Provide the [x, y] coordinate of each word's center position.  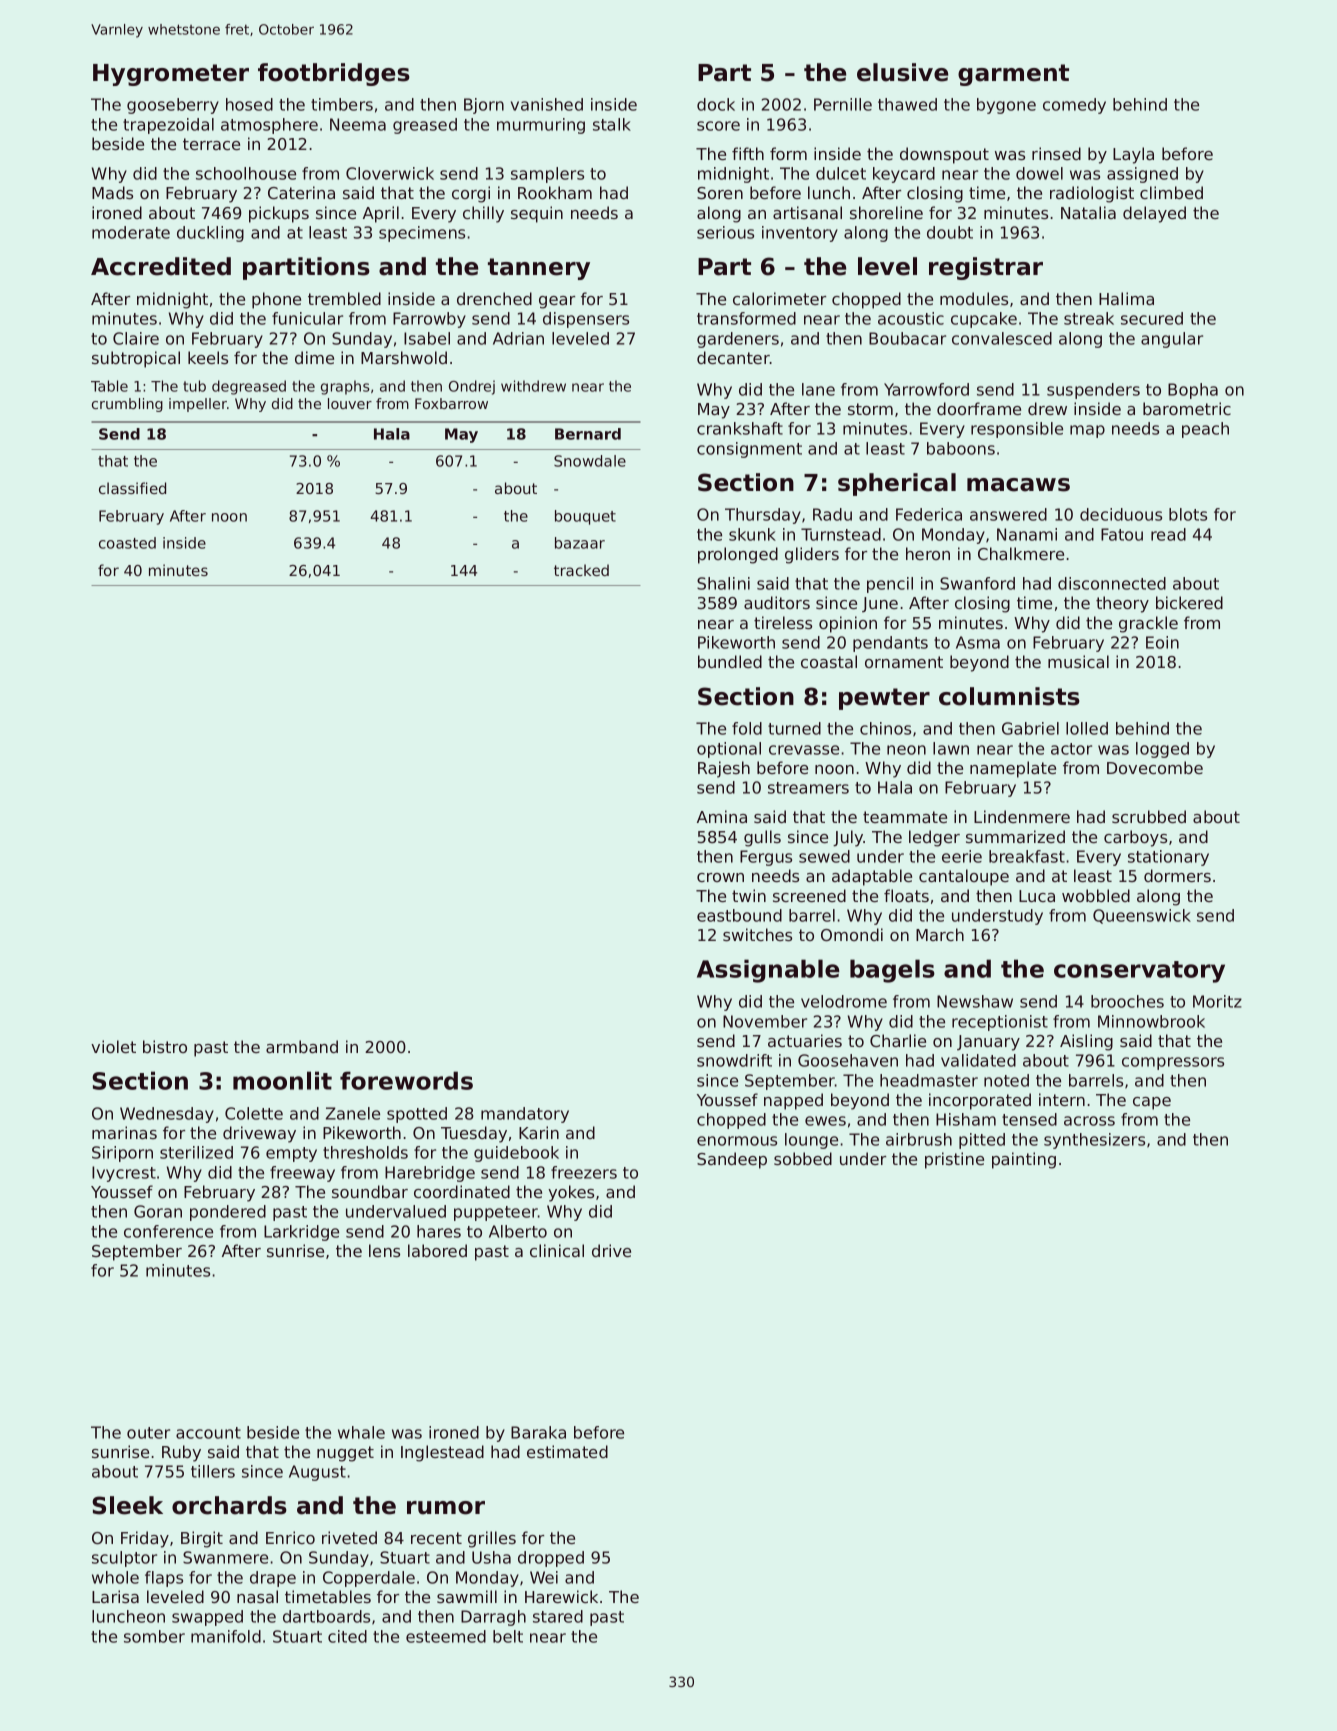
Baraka [538, 1432]
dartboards [326, 1616]
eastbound [739, 915]
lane [818, 389]
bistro [165, 1046]
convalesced [1002, 338]
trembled [344, 298]
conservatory [1139, 972]
